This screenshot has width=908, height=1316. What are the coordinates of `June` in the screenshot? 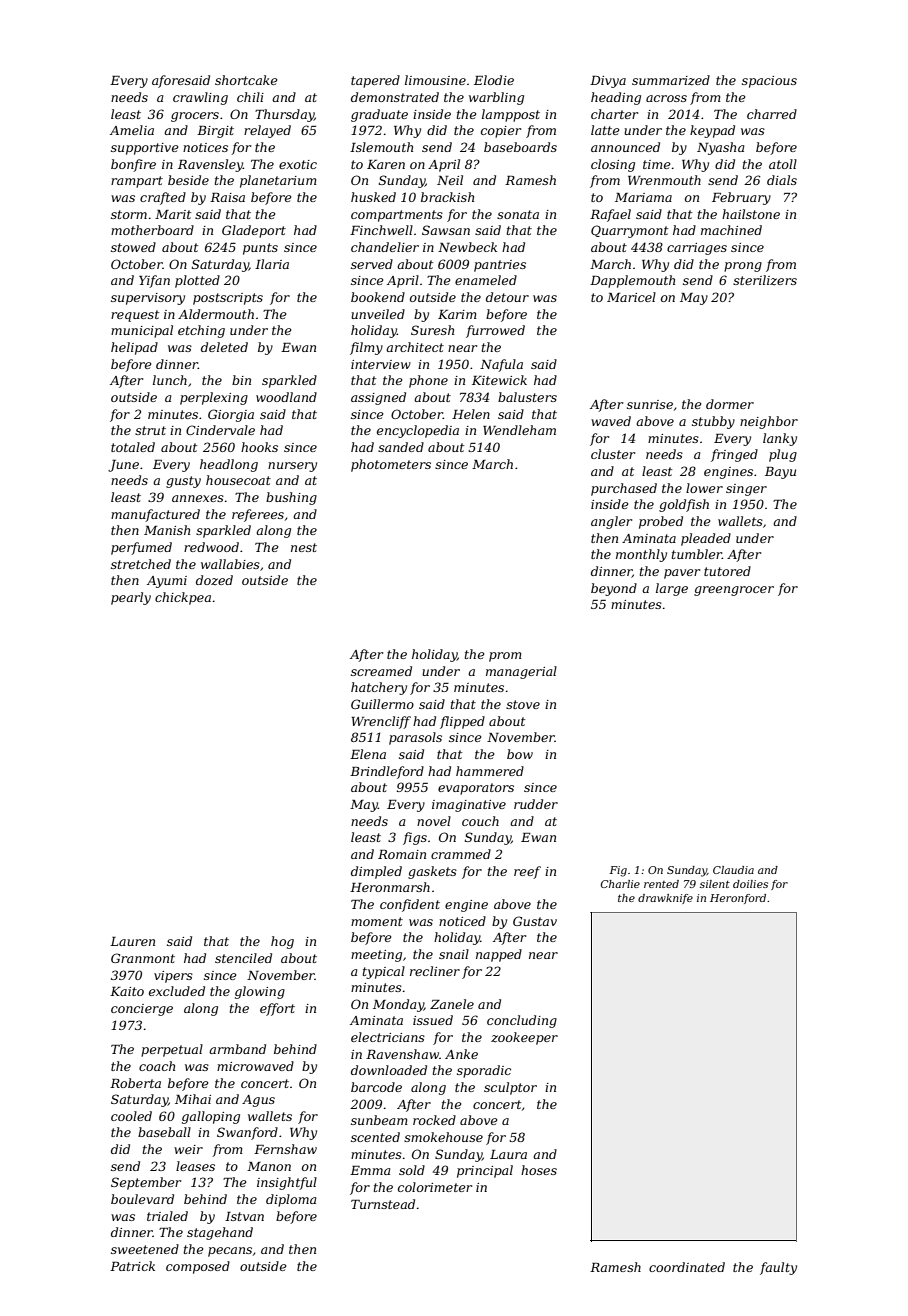 It's located at (123, 466).
